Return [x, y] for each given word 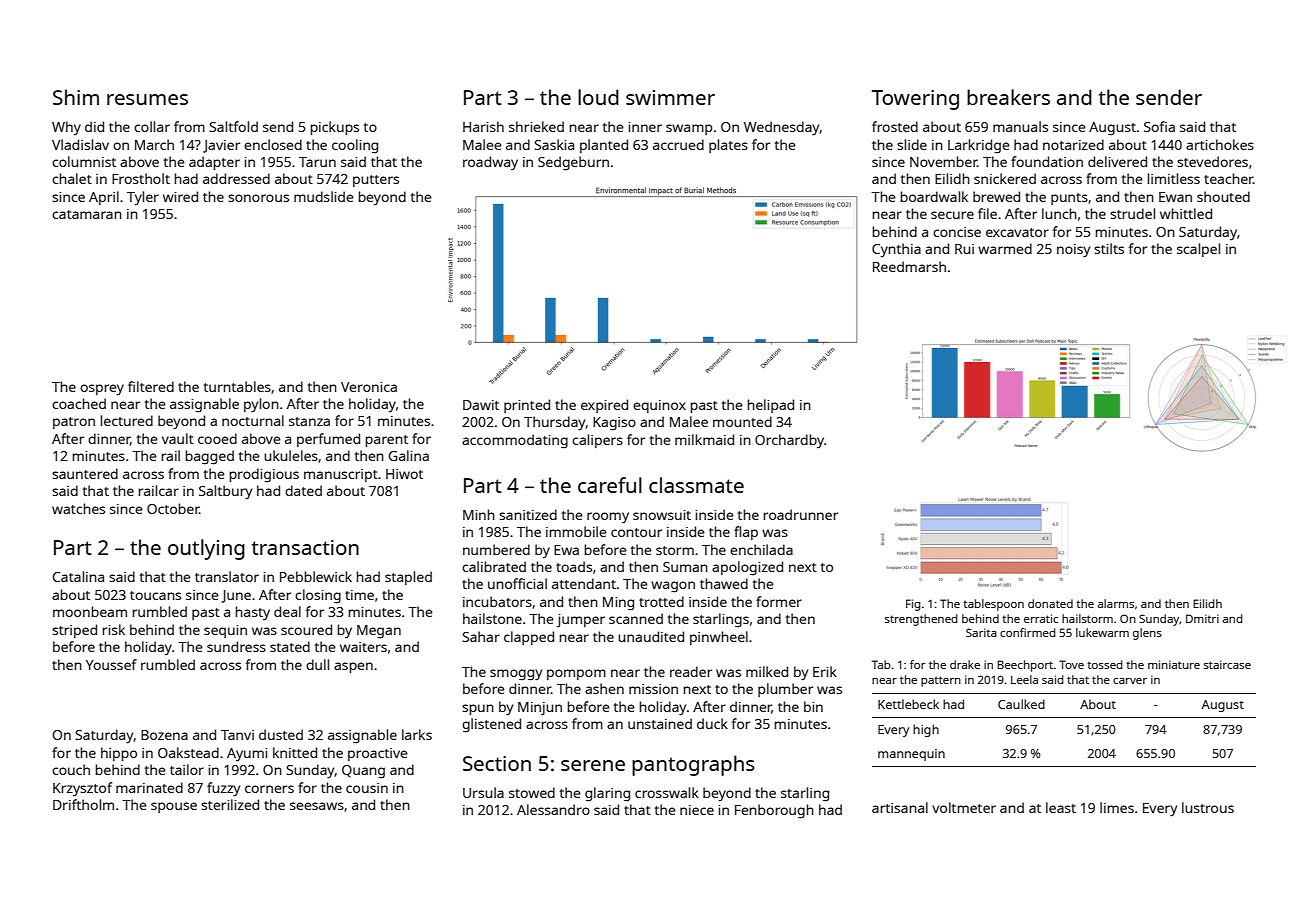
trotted [661, 601]
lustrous [1208, 807]
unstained [660, 723]
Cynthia [896, 250]
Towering [915, 100]
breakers [1008, 97]
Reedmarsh [909, 266]
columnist [84, 161]
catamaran [87, 214]
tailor [187, 769]
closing [318, 596]
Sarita [981, 632]
